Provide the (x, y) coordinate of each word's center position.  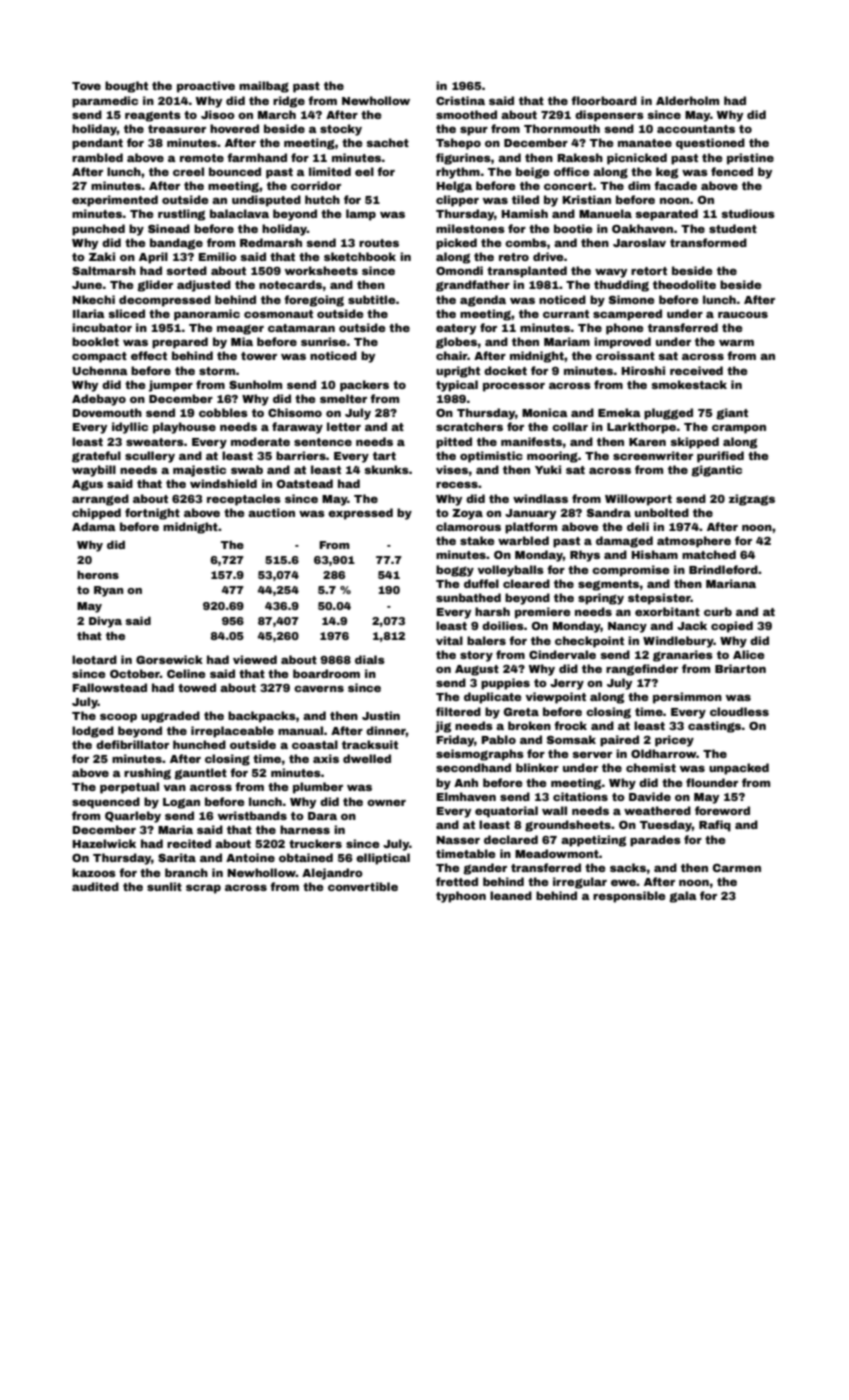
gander (485, 869)
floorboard (604, 100)
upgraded (170, 717)
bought (126, 87)
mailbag (264, 87)
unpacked (739, 769)
